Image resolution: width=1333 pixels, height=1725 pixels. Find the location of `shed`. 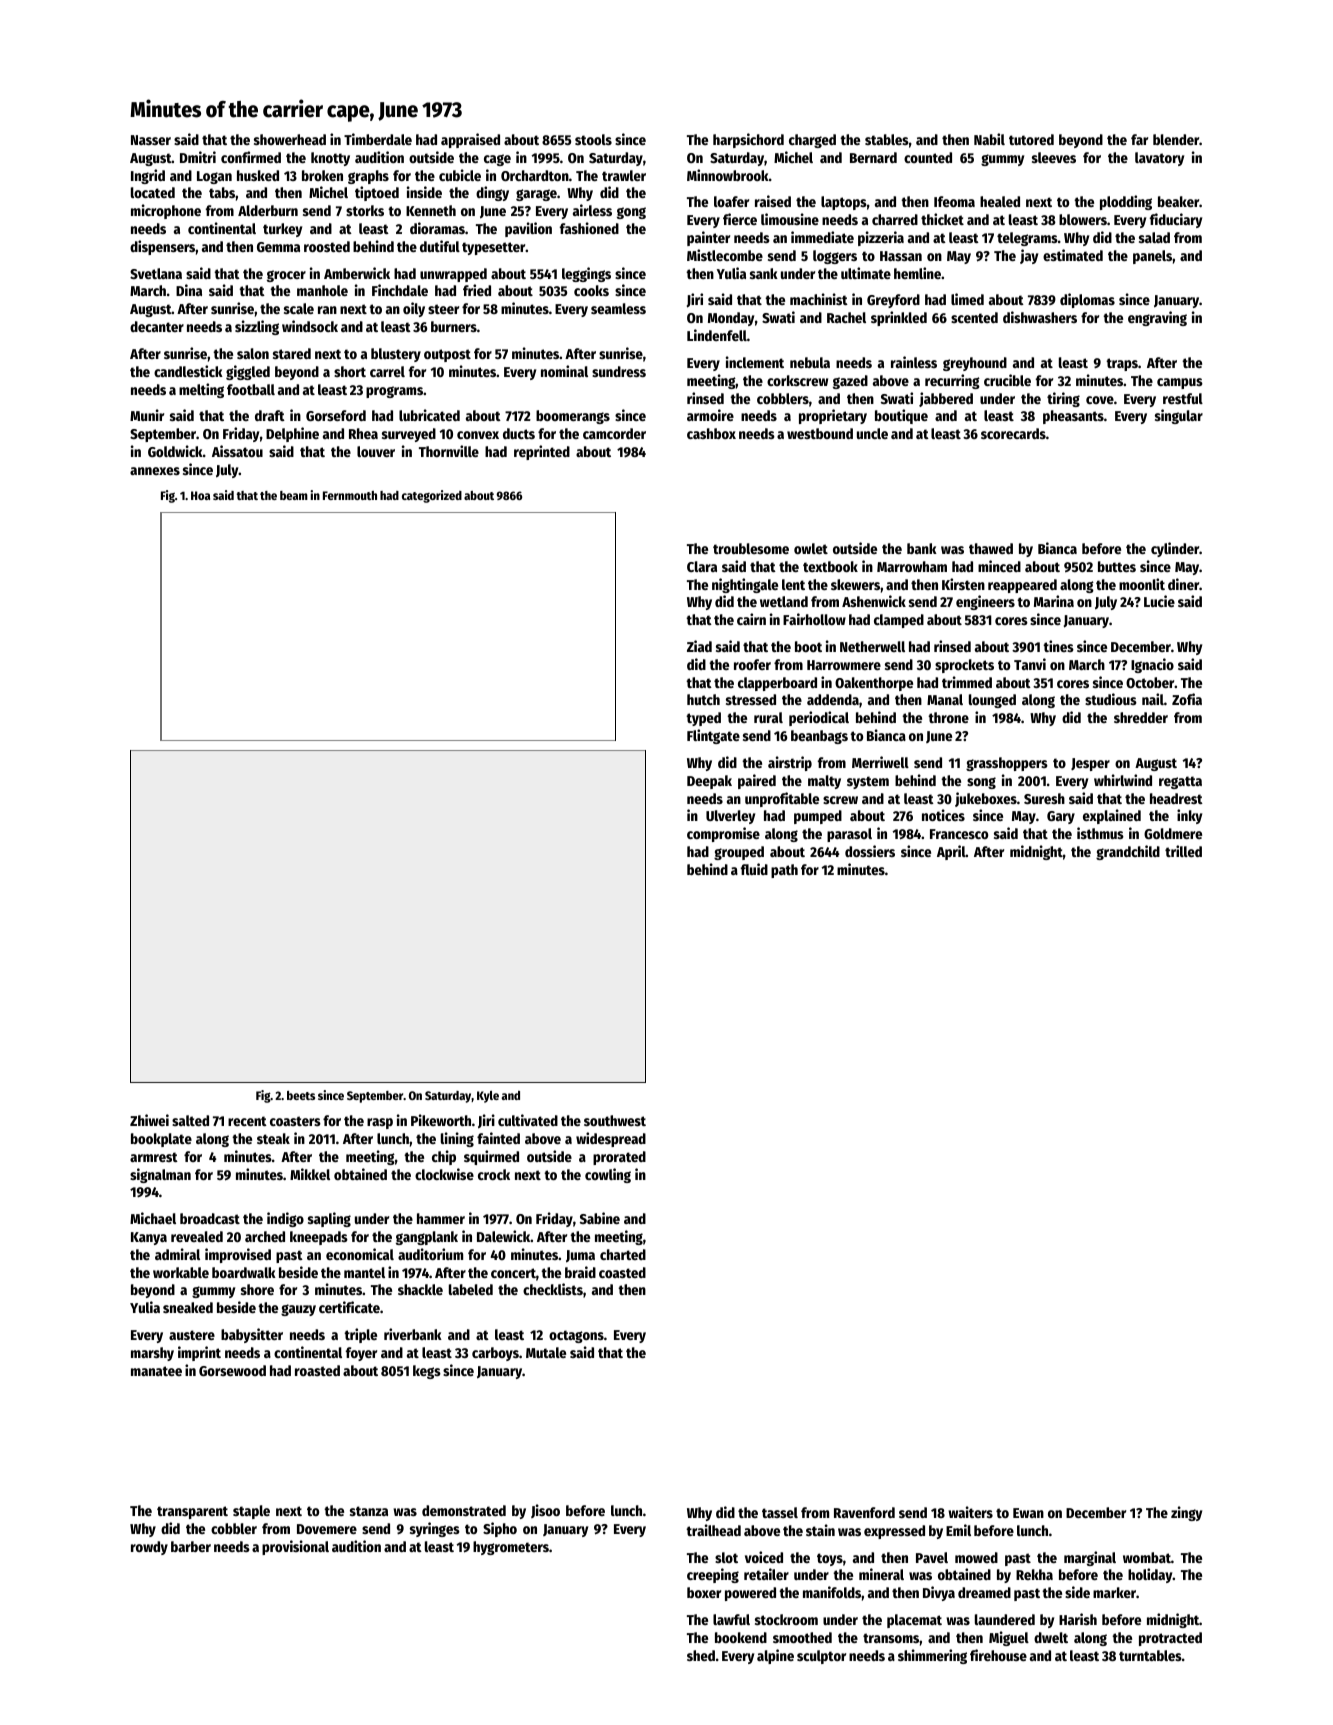

shed is located at coordinates (701, 1655).
